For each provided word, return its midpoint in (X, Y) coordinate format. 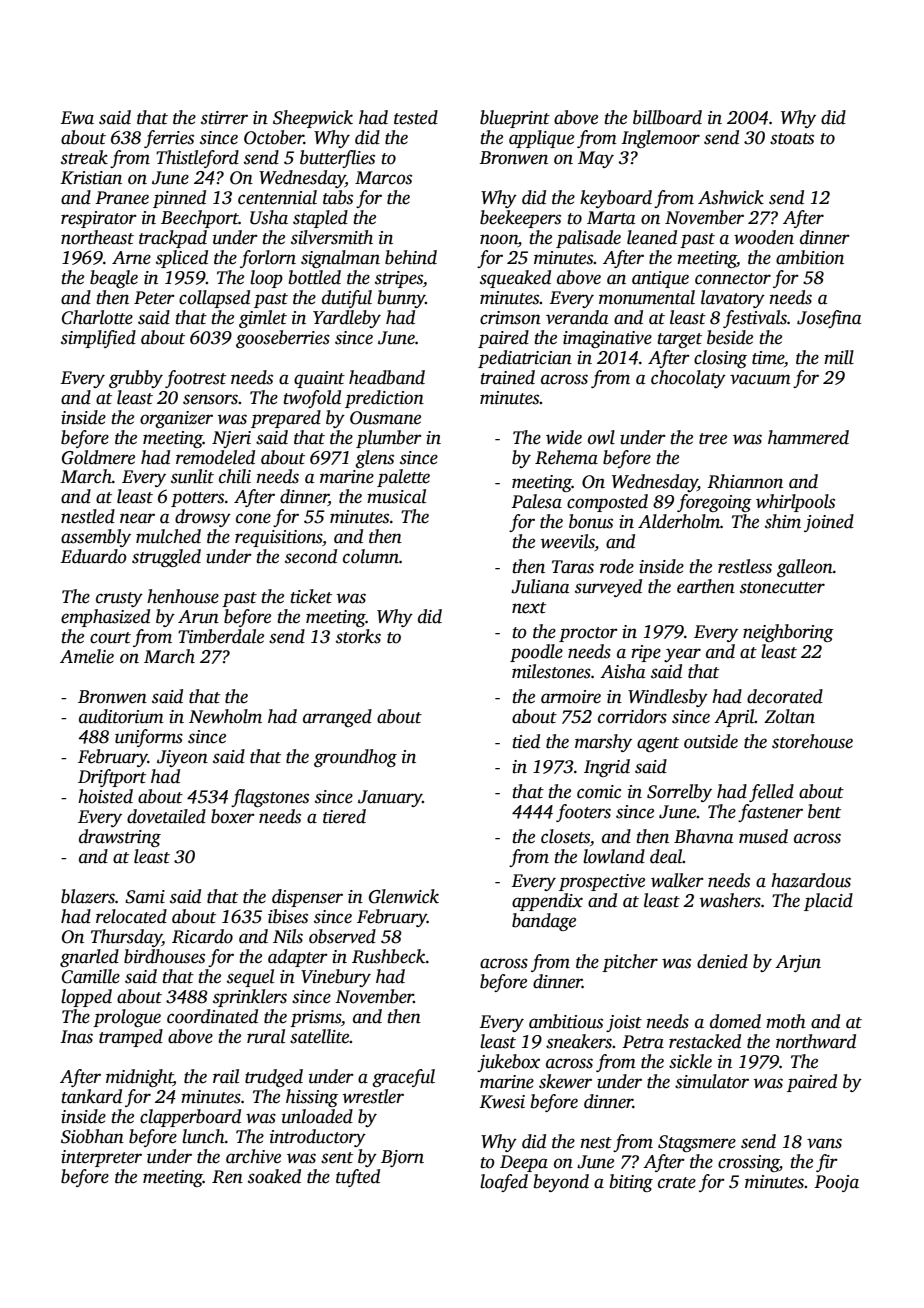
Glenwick (404, 896)
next (529, 608)
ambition (810, 257)
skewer (565, 1081)
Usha (269, 217)
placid (828, 902)
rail (226, 1076)
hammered (808, 437)
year (682, 655)
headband (387, 377)
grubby (136, 379)
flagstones (270, 798)
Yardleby (347, 319)
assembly (96, 538)
